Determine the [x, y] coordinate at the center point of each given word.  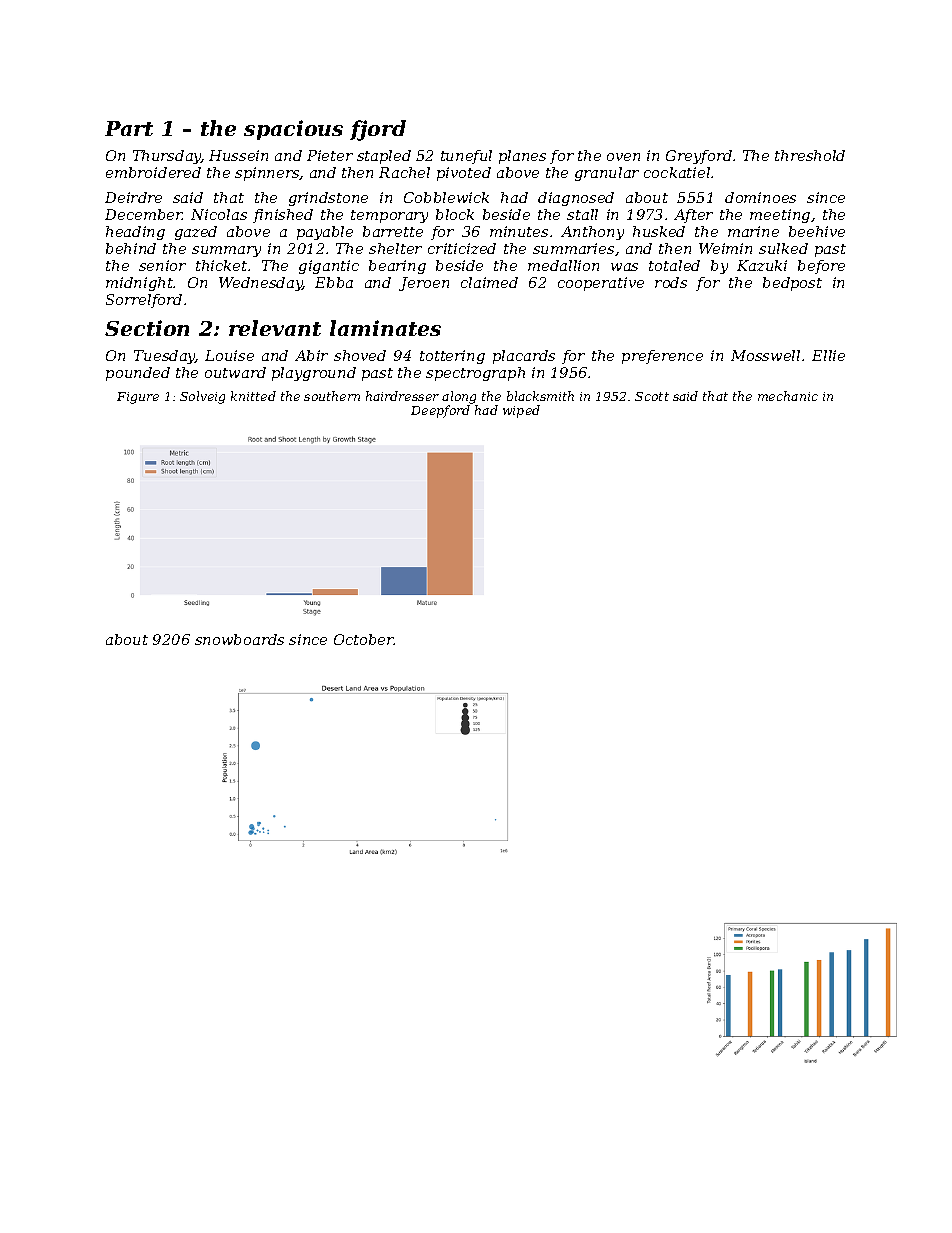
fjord [378, 130]
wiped [521, 411]
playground [314, 374]
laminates [385, 328]
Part [129, 128]
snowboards [239, 639]
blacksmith [540, 396]
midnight [140, 284]
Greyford [699, 157]
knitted [253, 396]
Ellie [828, 355]
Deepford [440, 411]
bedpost [792, 284]
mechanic [788, 396]
